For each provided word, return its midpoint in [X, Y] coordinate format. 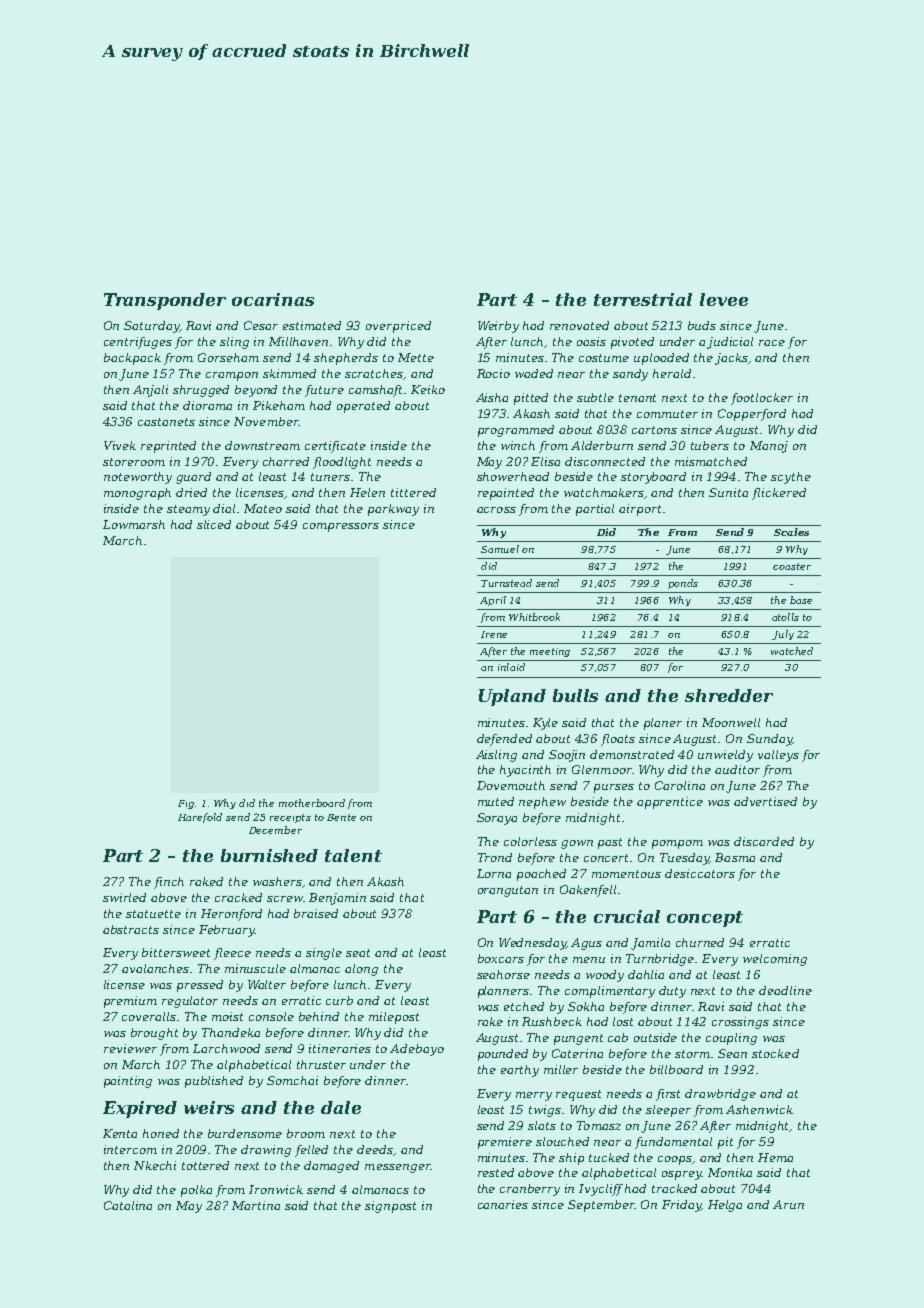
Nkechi [155, 1165]
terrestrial [643, 299]
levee [724, 299]
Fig [186, 804]
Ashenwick [759, 1109]
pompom [677, 844]
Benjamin [337, 899]
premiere [505, 1143]
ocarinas [273, 299]
